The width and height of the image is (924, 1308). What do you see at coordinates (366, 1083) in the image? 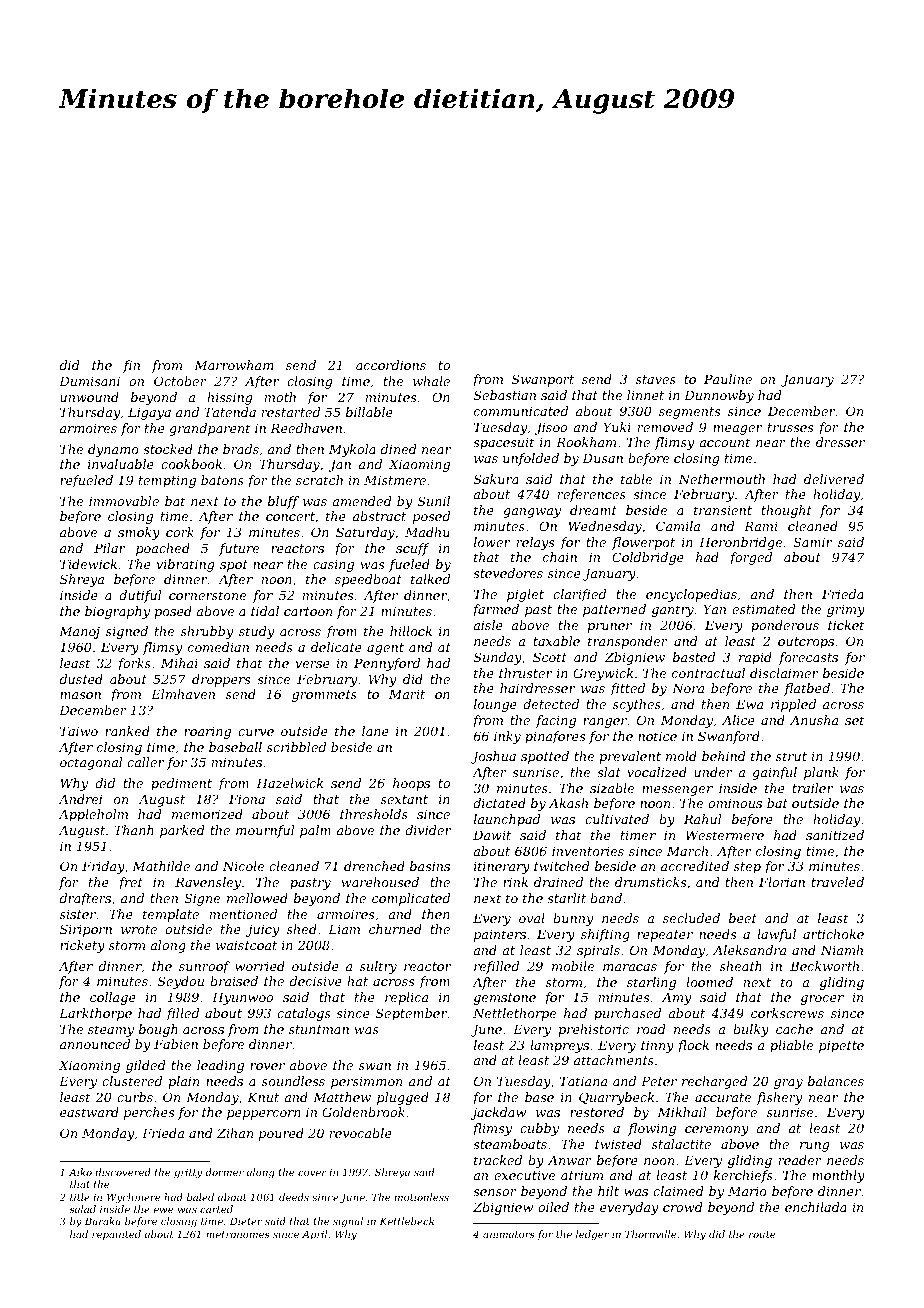
I see `persimmon` at bounding box center [366, 1083].
